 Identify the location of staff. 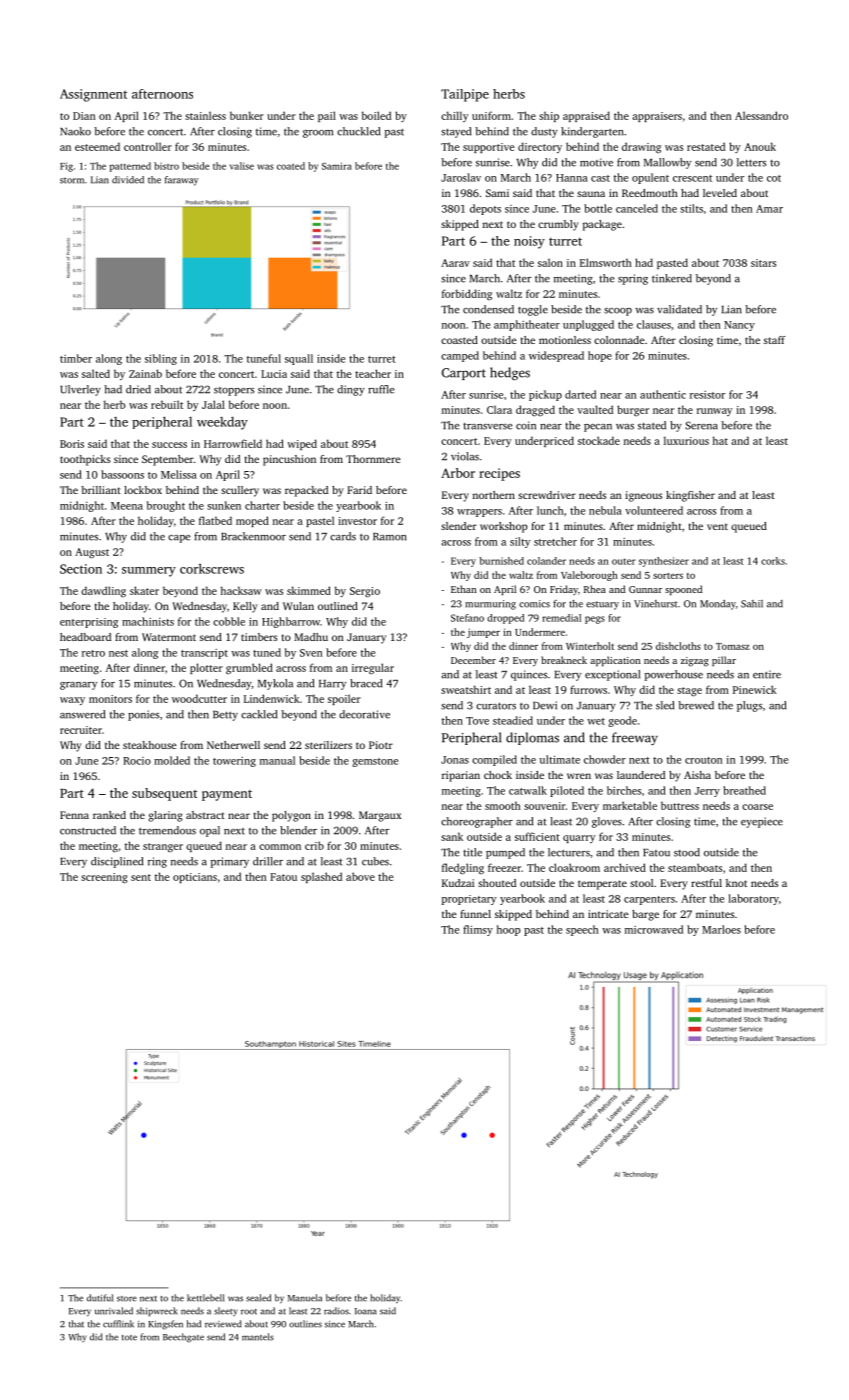
(774, 340).
